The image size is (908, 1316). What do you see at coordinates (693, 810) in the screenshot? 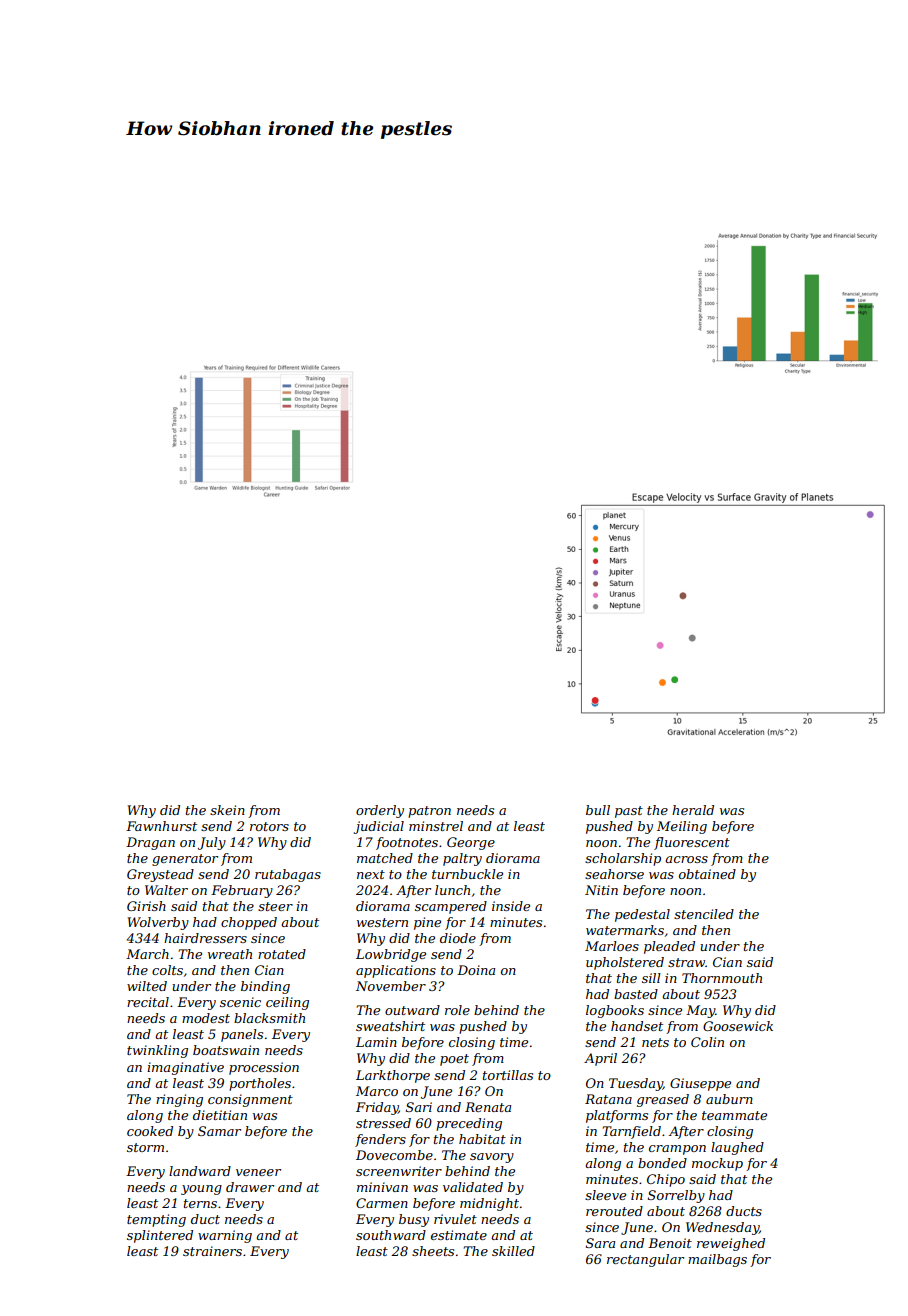
I see `herald` at bounding box center [693, 810].
